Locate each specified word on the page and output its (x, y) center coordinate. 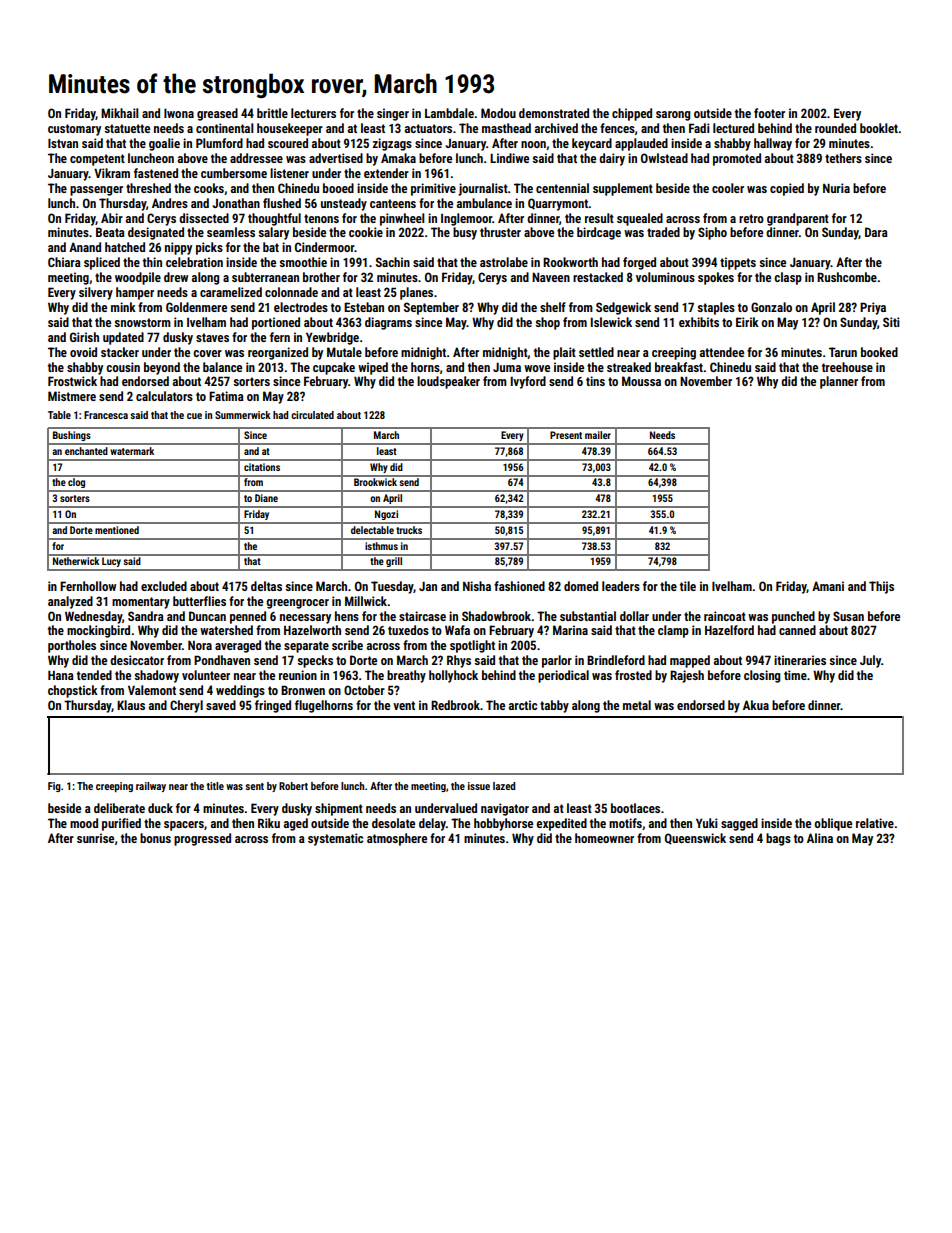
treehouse (847, 367)
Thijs (881, 587)
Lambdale (449, 113)
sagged (739, 824)
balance (222, 367)
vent (404, 705)
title (215, 786)
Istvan (63, 143)
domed (581, 586)
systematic (335, 839)
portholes (72, 646)
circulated (312, 415)
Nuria (836, 188)
